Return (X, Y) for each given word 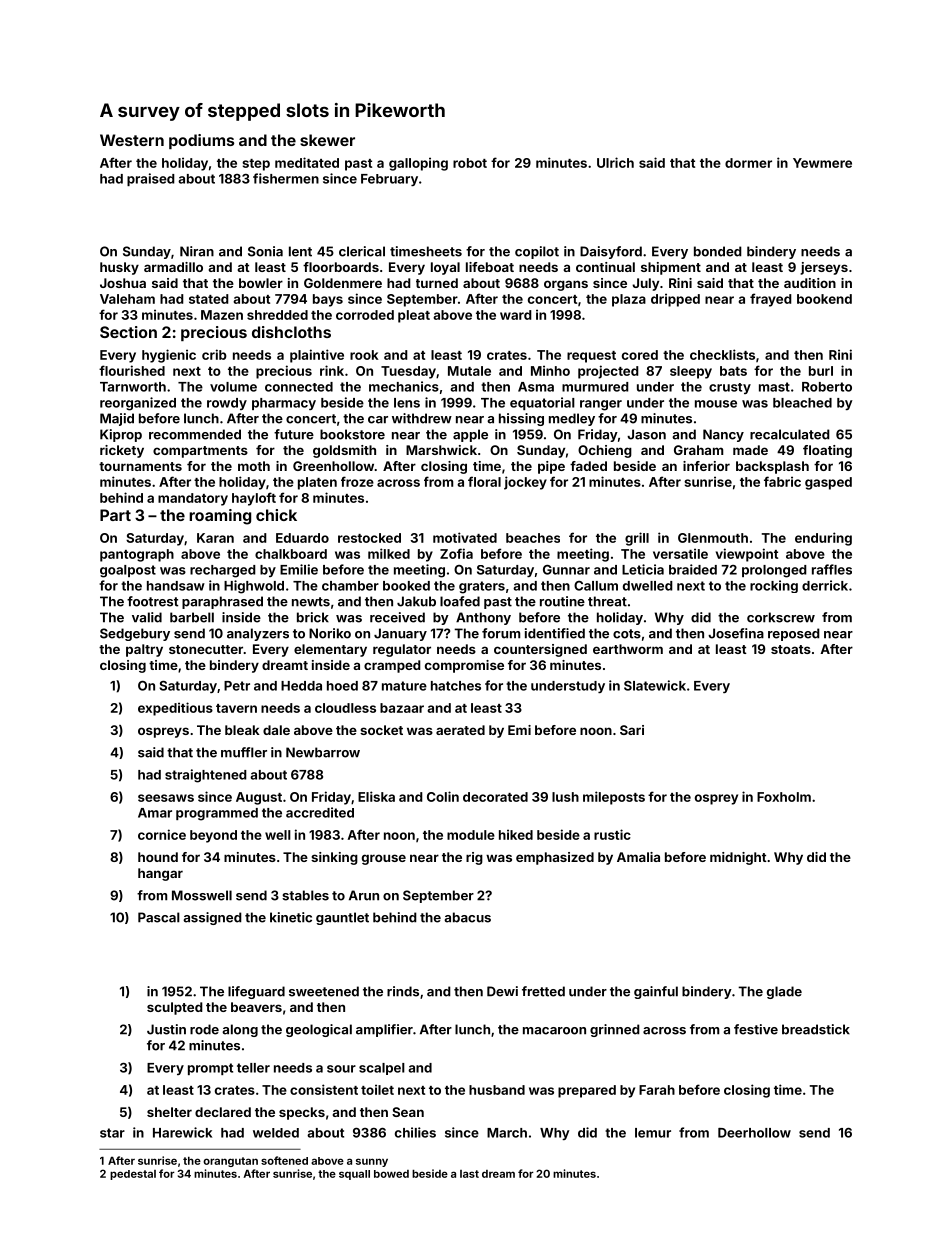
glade (784, 992)
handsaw (176, 586)
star (112, 1133)
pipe (551, 467)
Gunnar (566, 570)
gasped (828, 483)
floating (827, 451)
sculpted (175, 1008)
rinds (403, 991)
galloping (418, 164)
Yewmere (822, 163)
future (294, 434)
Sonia (265, 251)
